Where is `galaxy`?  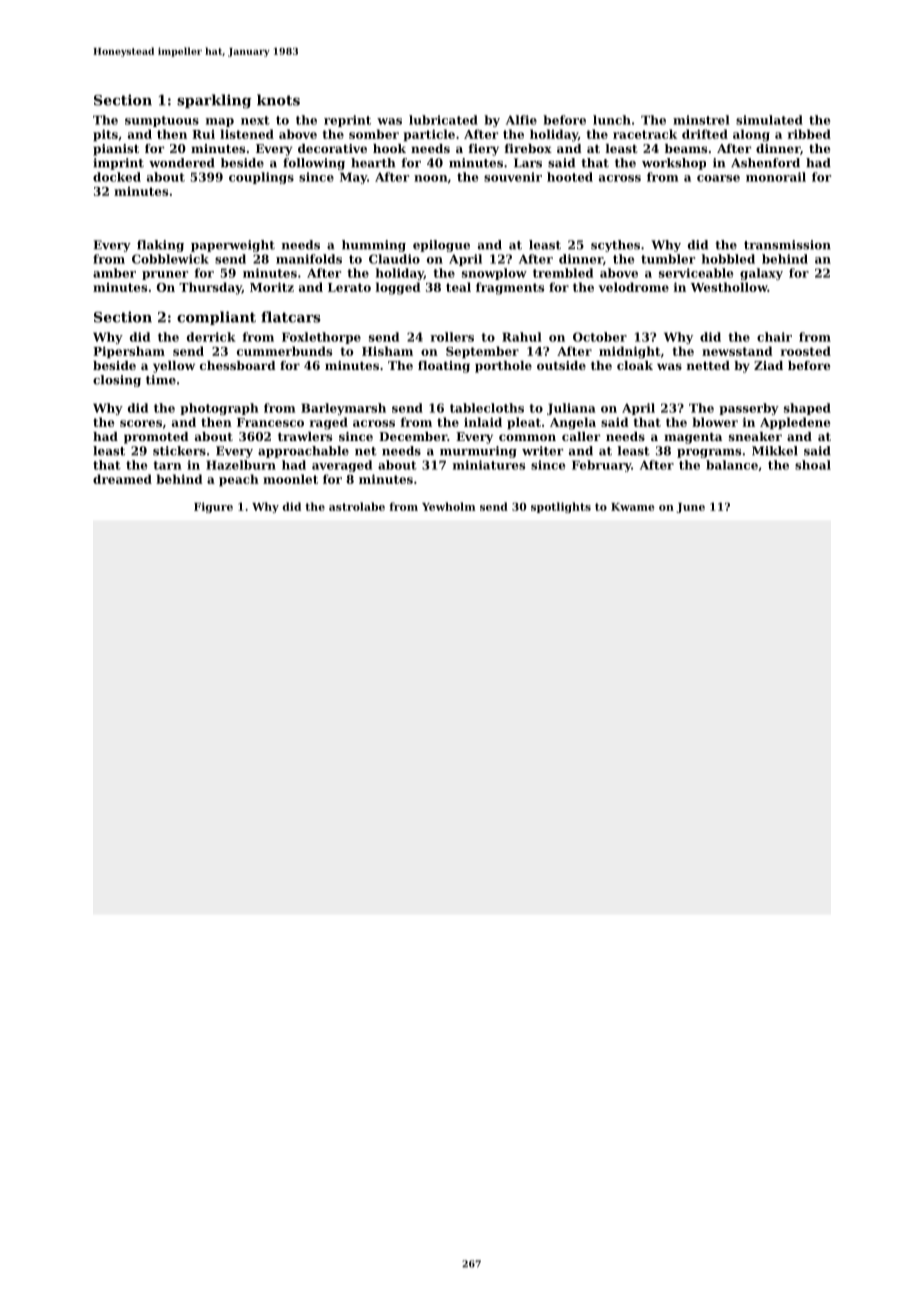 galaxy is located at coordinates (761, 274).
